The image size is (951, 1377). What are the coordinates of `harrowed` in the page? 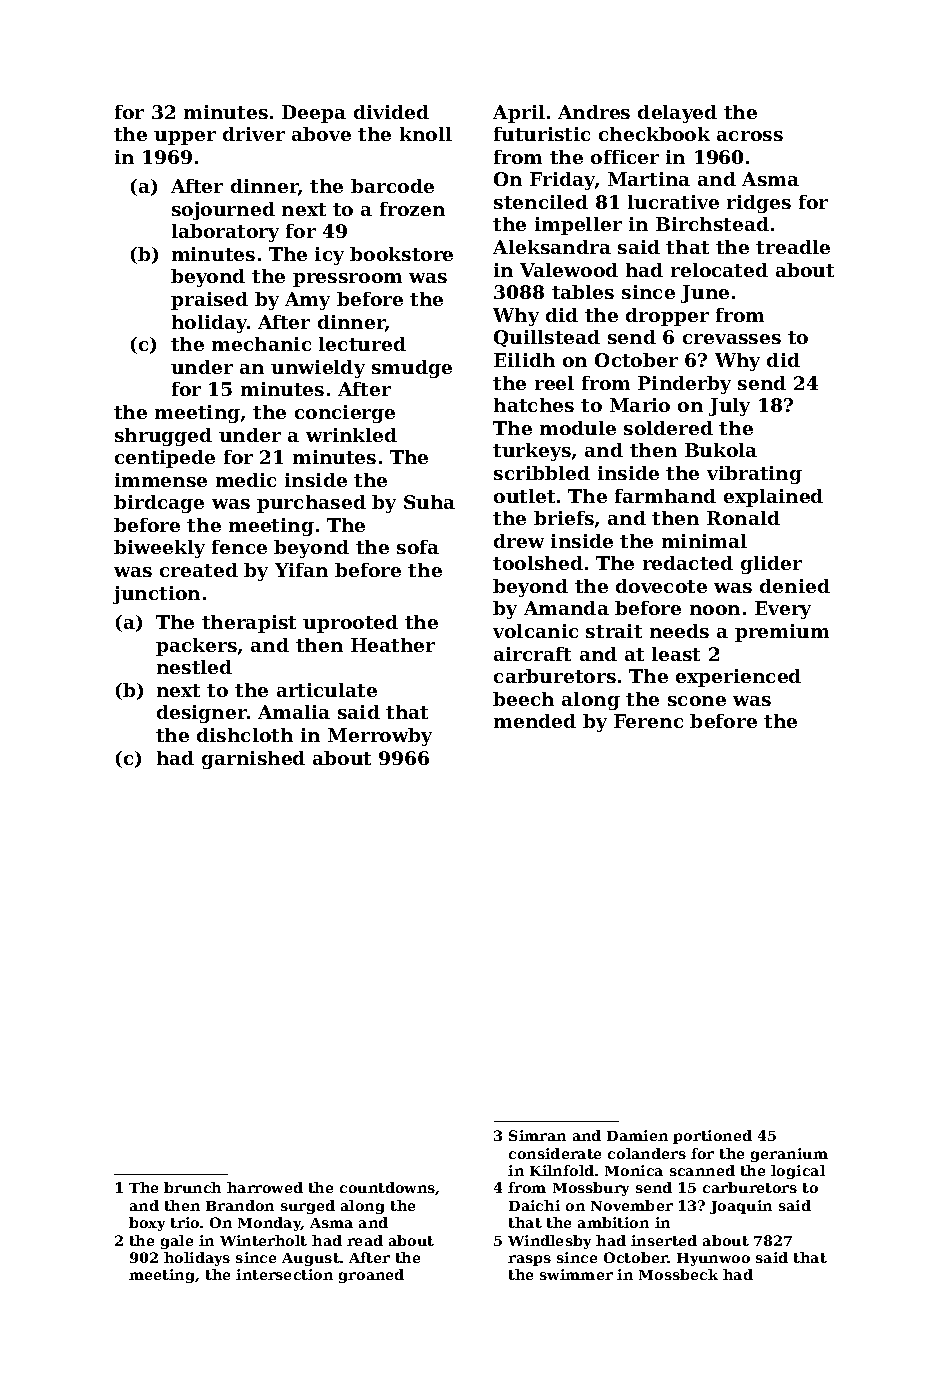 It's located at (265, 1187).
